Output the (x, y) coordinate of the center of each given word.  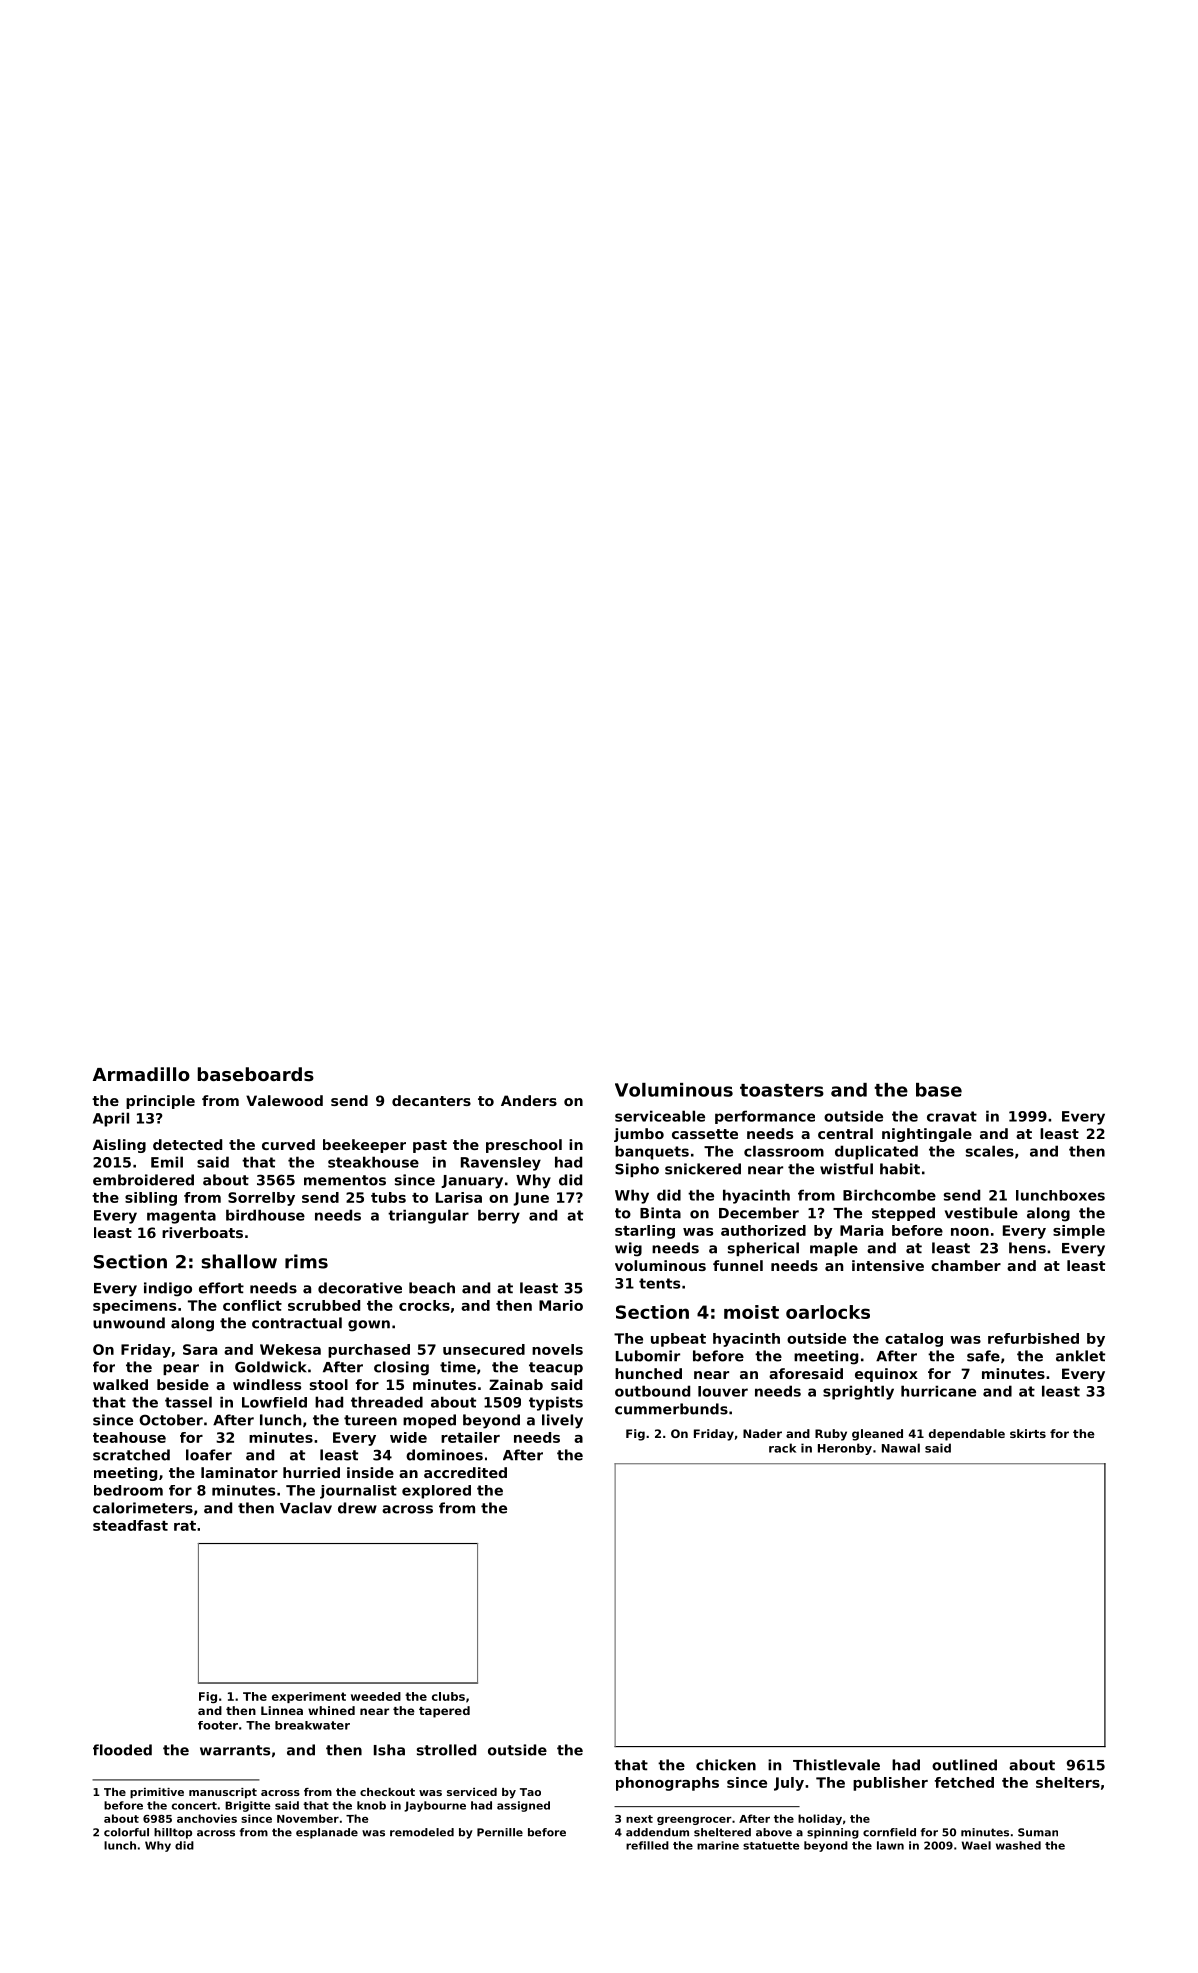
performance (765, 1117)
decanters (431, 1100)
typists (556, 1403)
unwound (129, 1323)
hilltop (173, 1833)
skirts (1028, 1433)
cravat (952, 1116)
